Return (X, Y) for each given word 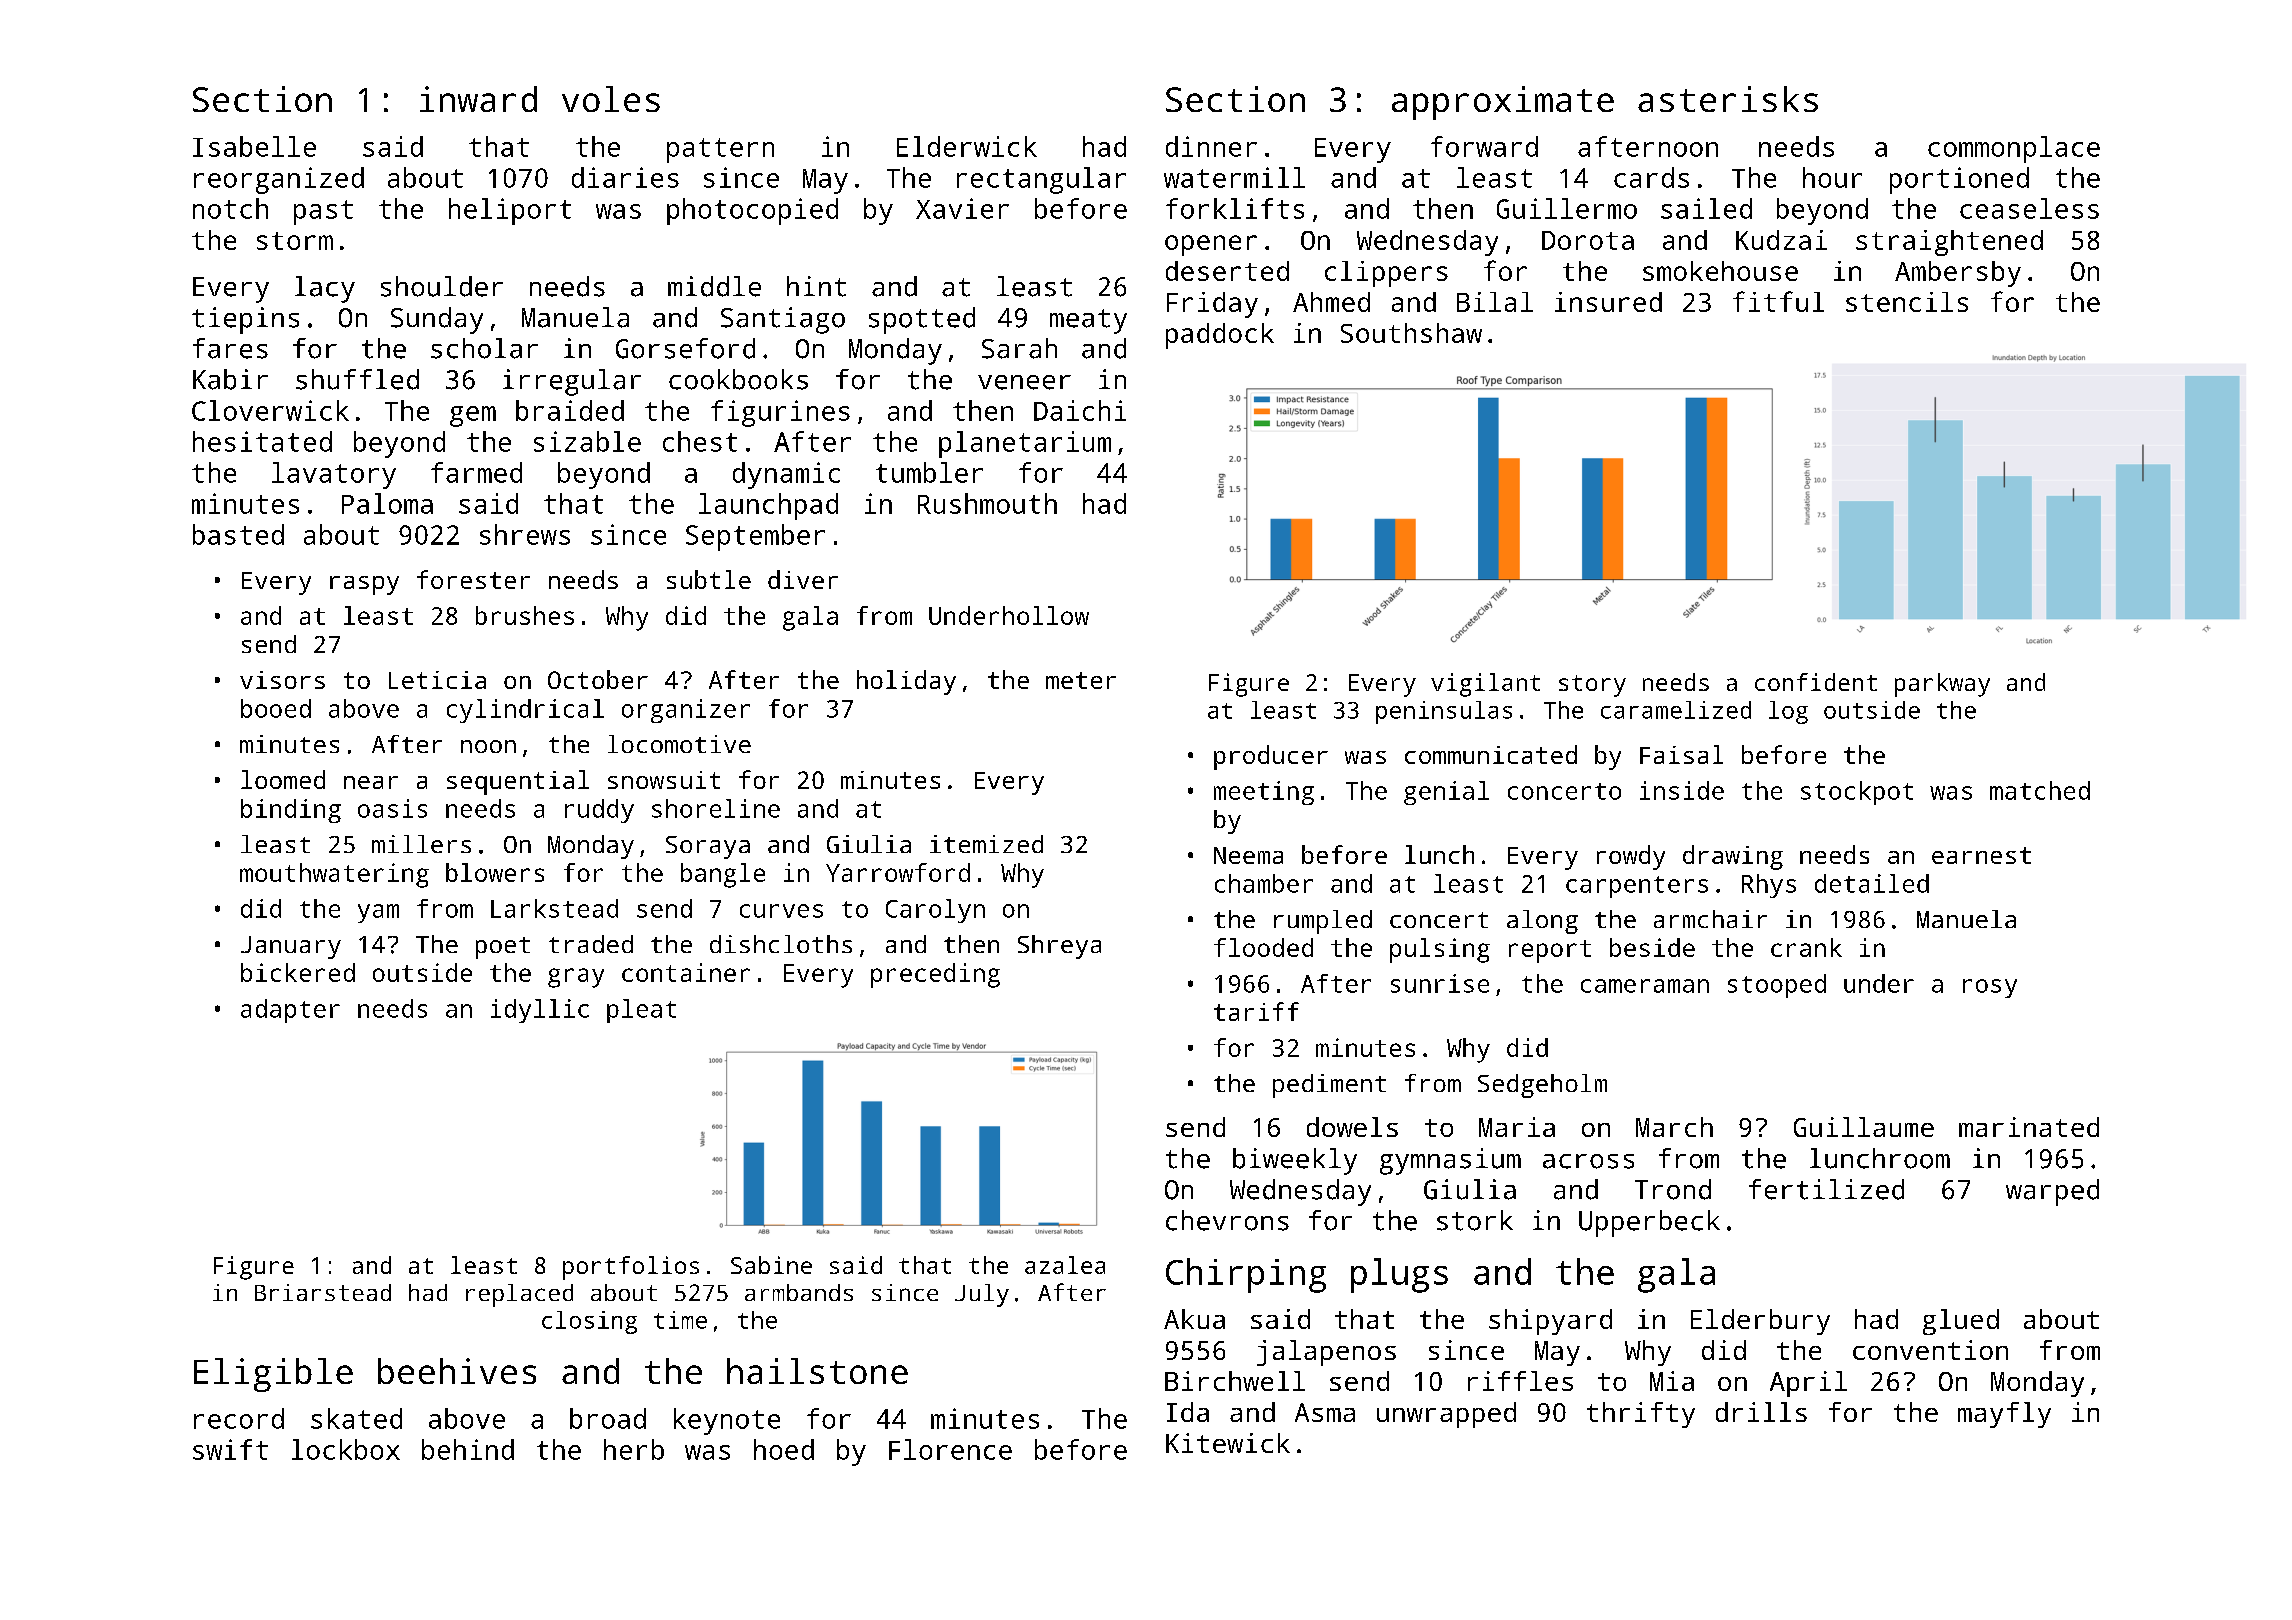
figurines (780, 413)
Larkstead (554, 908)
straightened (1949, 243)
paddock (1220, 336)
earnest (1981, 855)
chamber (1264, 883)
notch (230, 208)
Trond (1673, 1189)
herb (634, 1449)
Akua (1194, 1319)
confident (1816, 682)
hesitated (262, 441)
